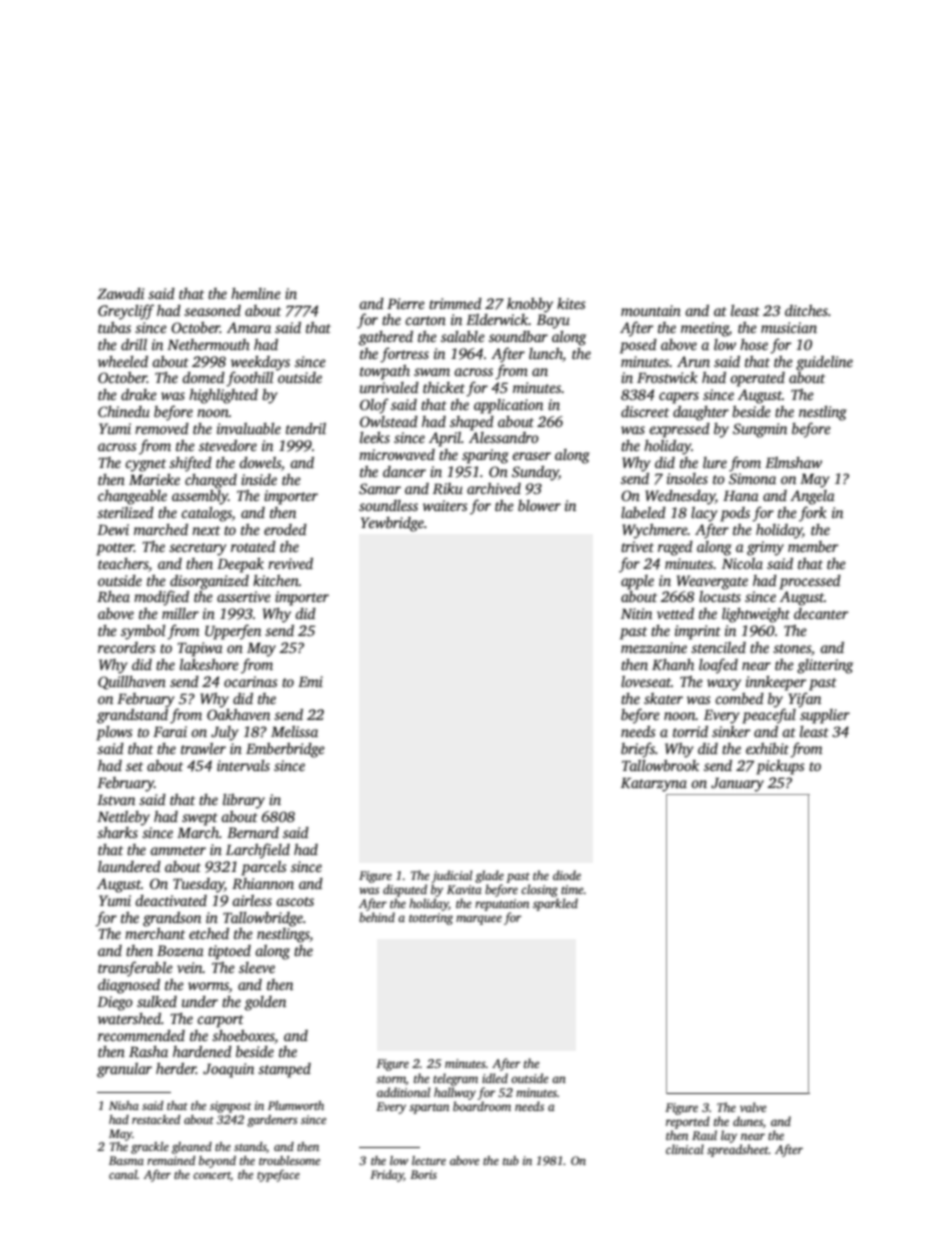 The width and height of the document is (952, 1233). What do you see at coordinates (284, 1070) in the document?
I see `stamped` at bounding box center [284, 1070].
